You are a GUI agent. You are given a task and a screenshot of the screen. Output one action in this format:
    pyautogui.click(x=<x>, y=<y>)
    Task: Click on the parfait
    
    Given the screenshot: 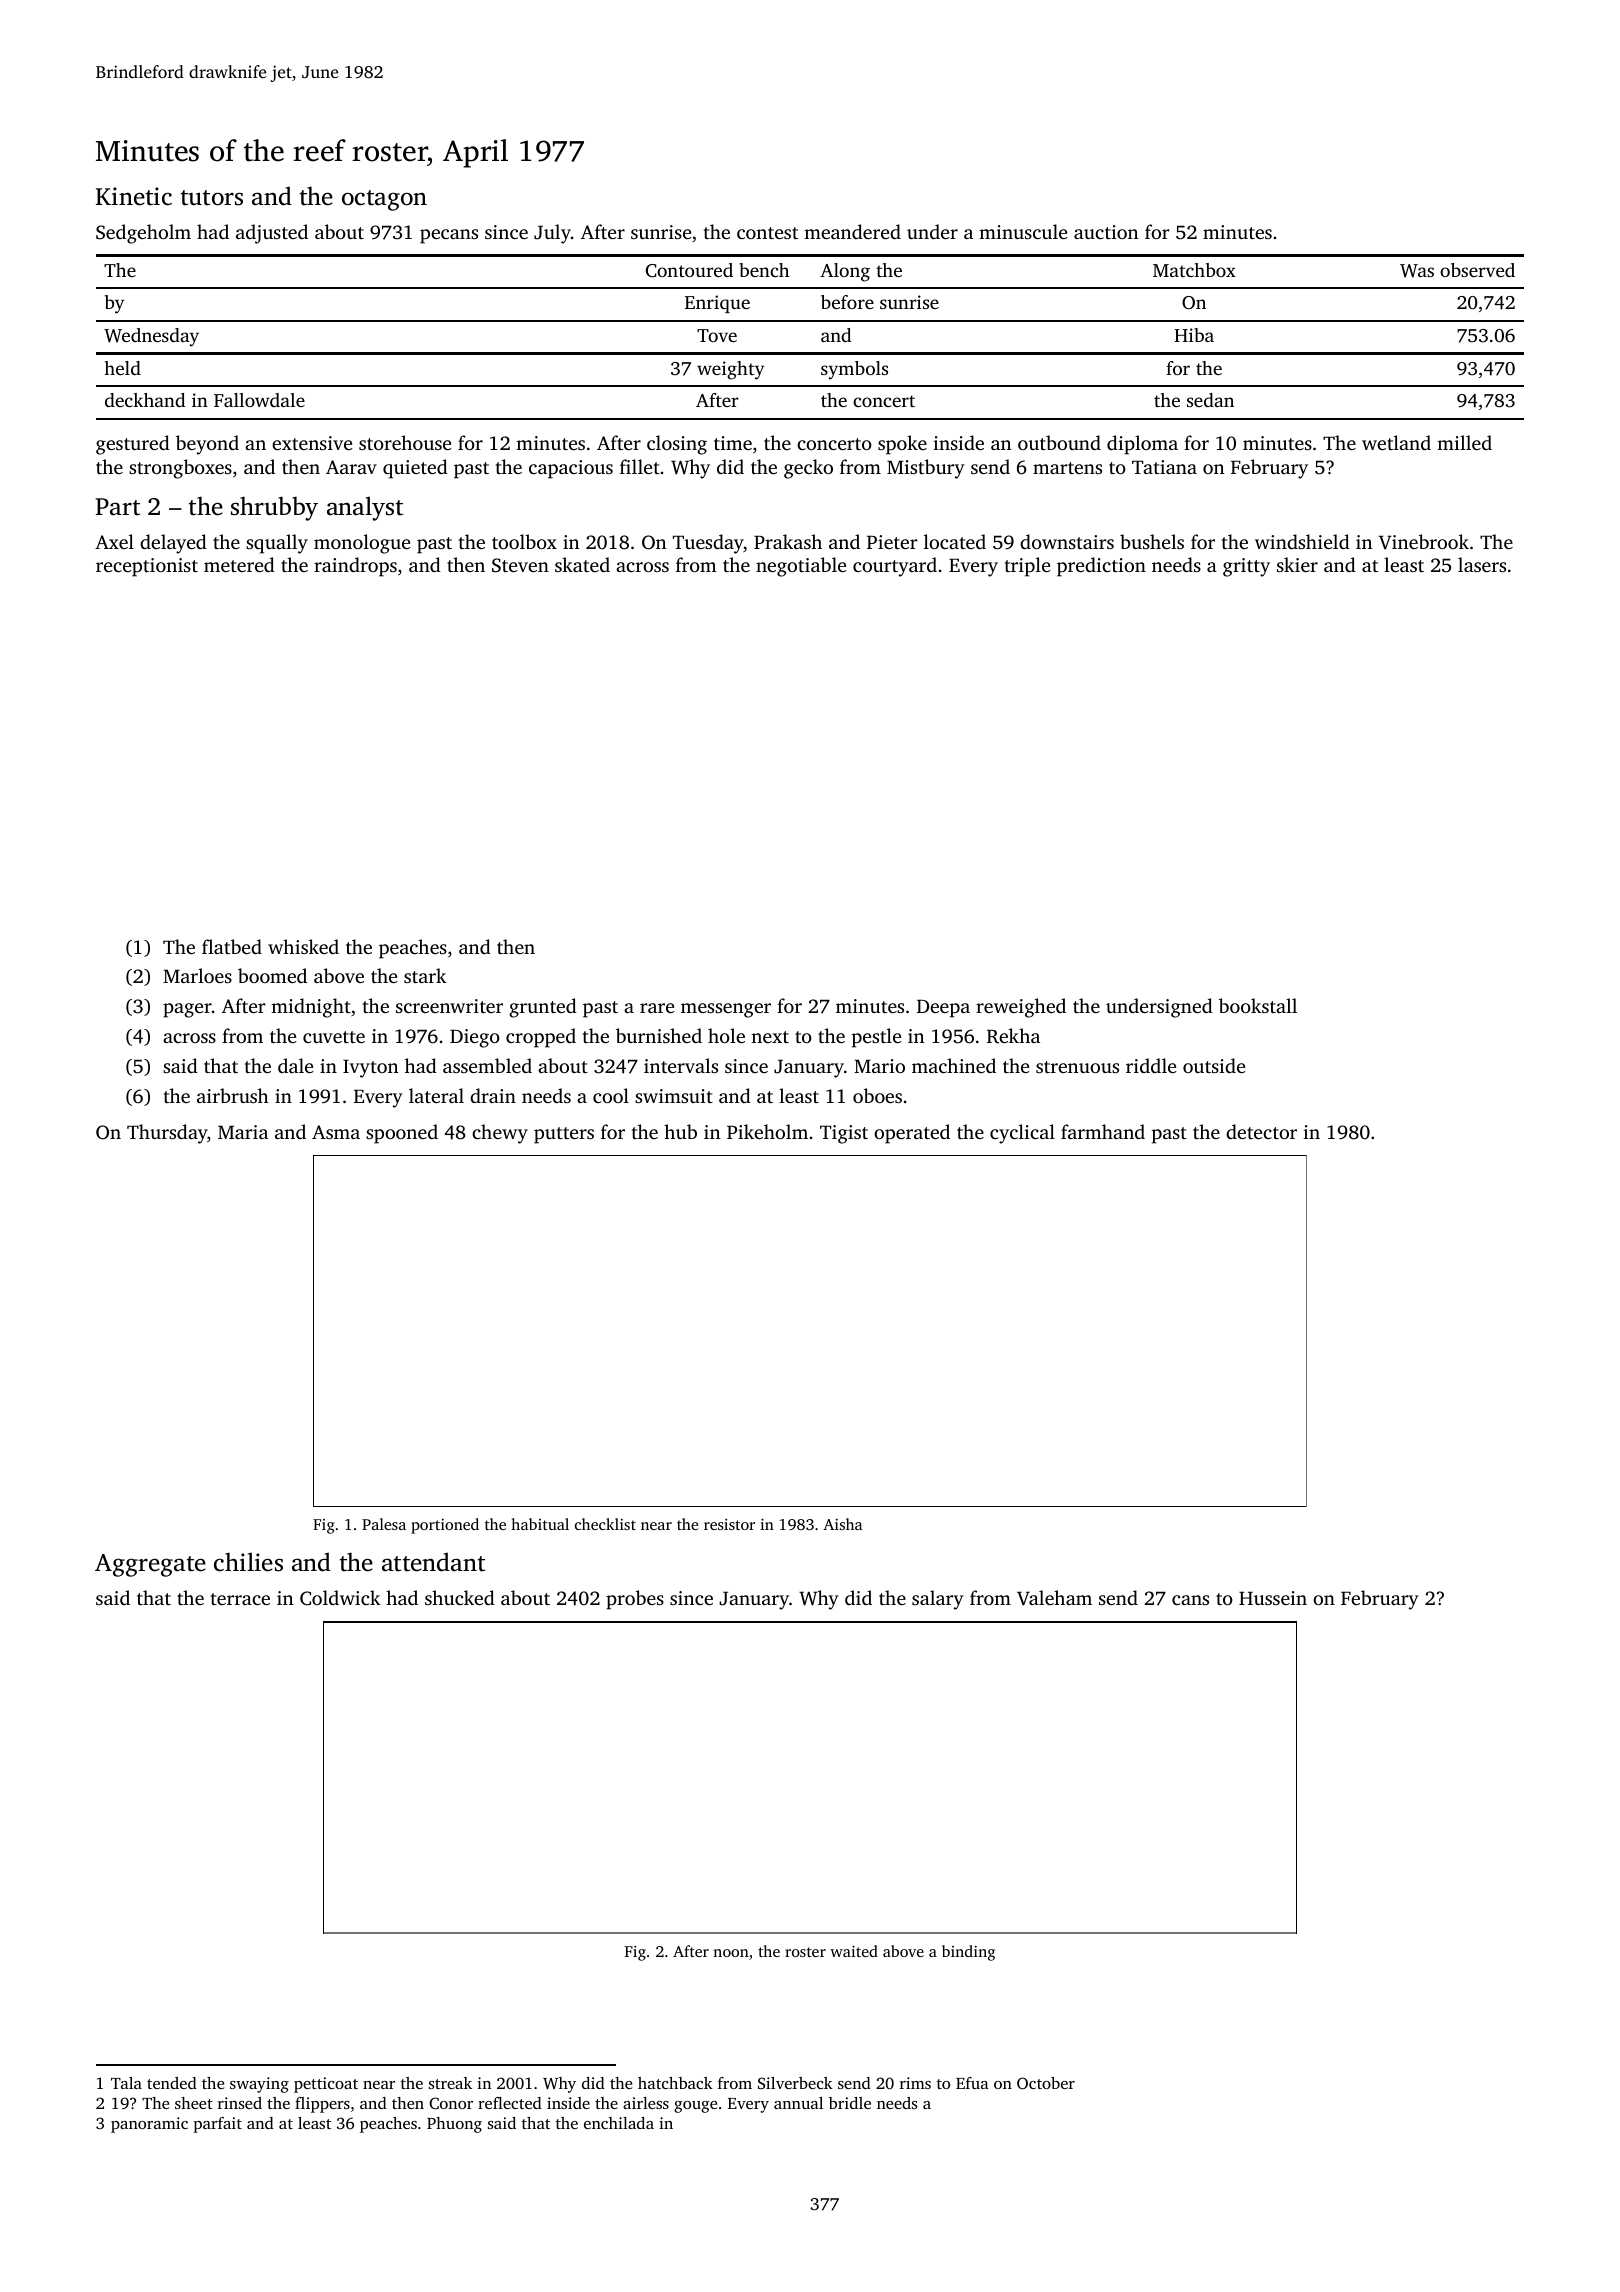 What is the action you would take?
    pyautogui.click(x=218, y=2125)
